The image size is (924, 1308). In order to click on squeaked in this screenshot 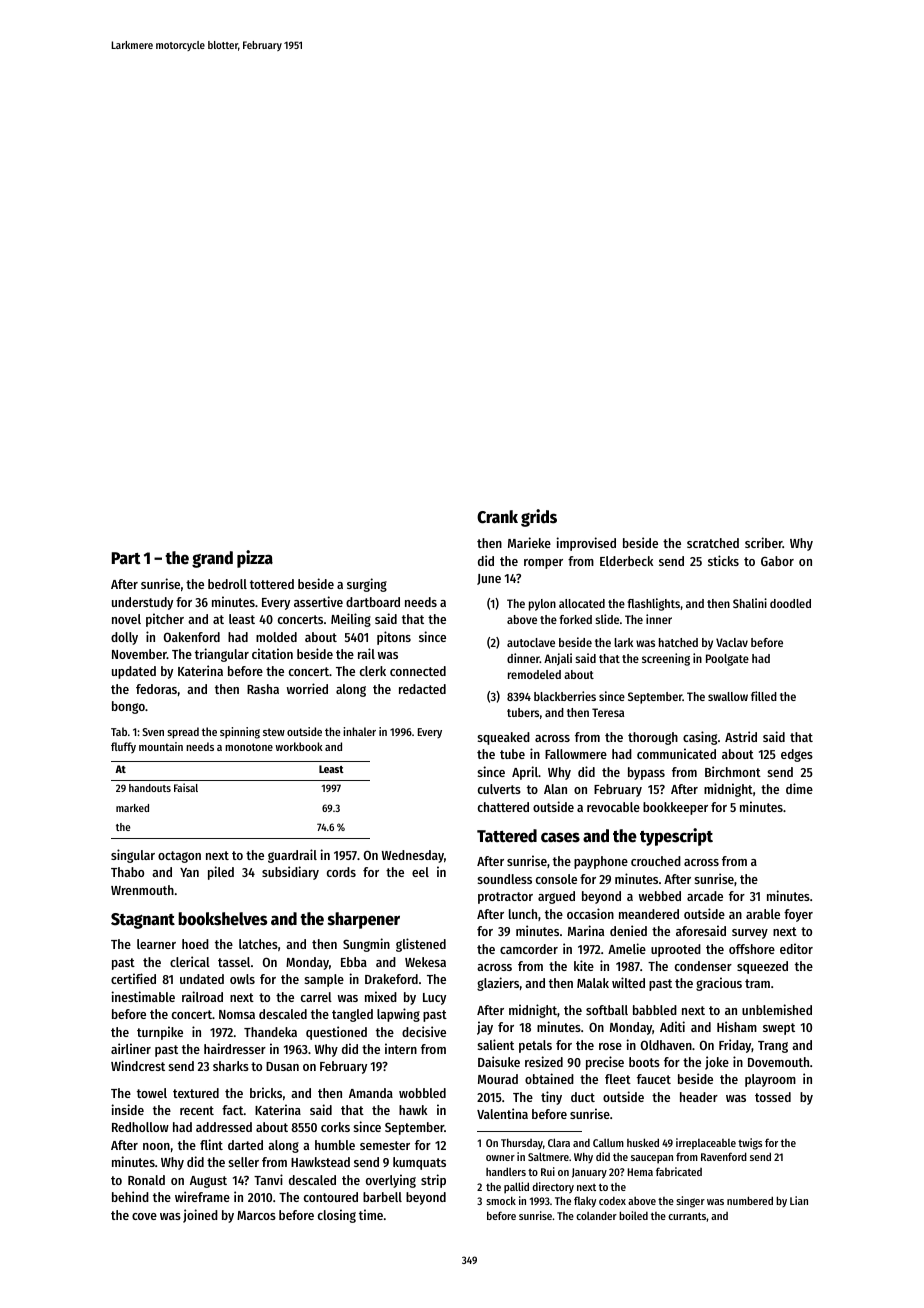, I will do `click(504, 738)`.
